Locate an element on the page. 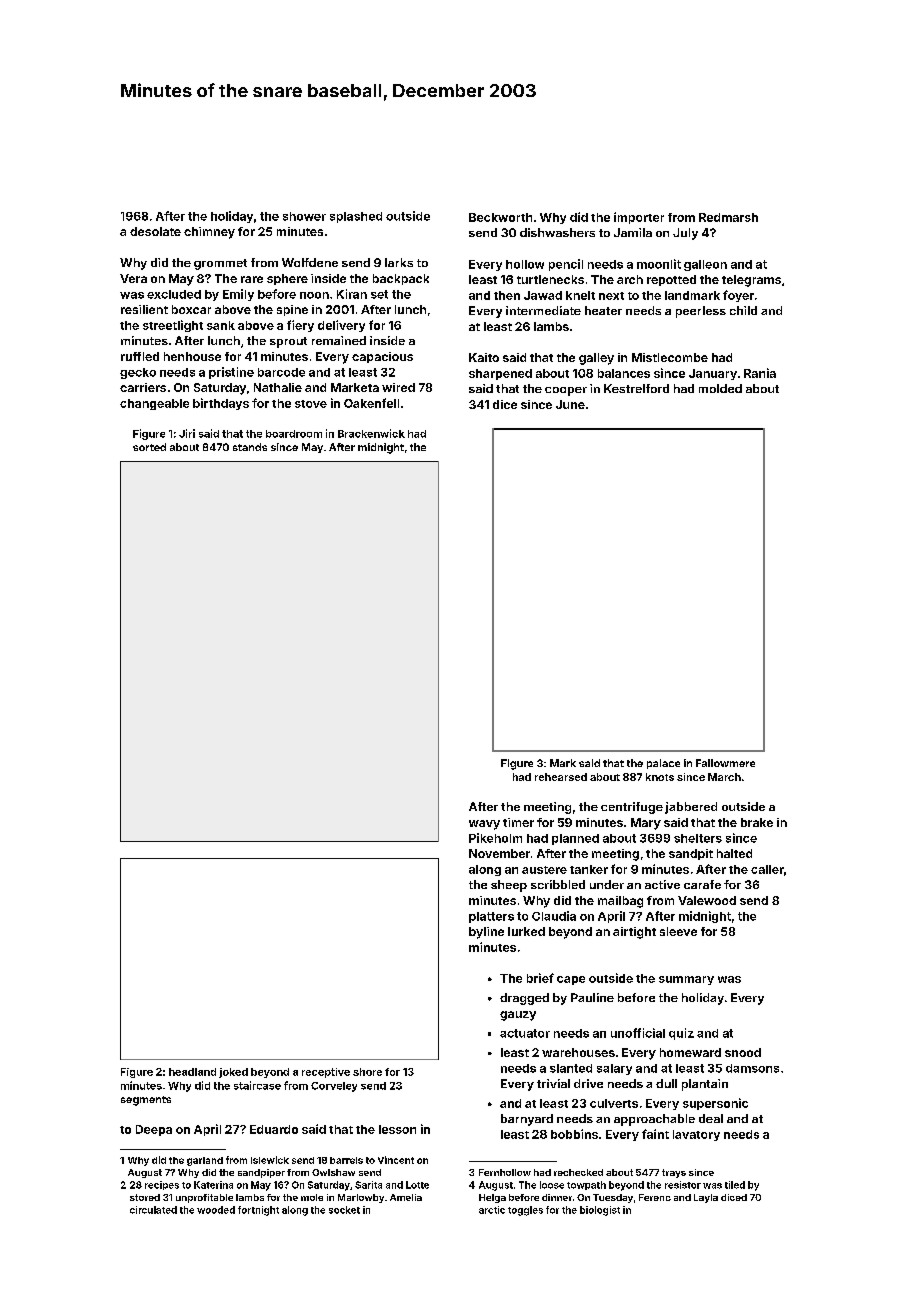 This image has width=908, height=1316. sharpened is located at coordinates (500, 374).
